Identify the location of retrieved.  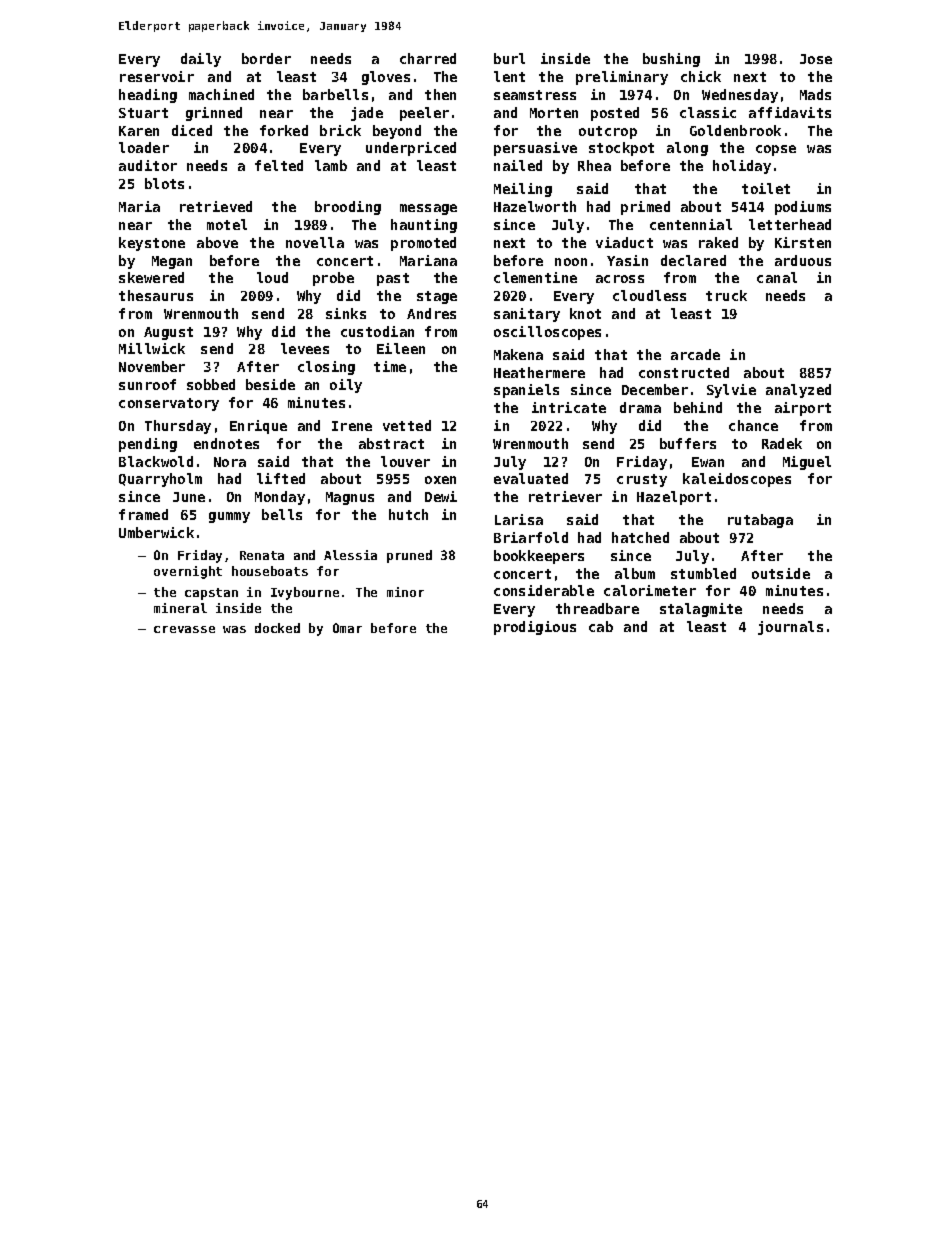
(216, 206).
